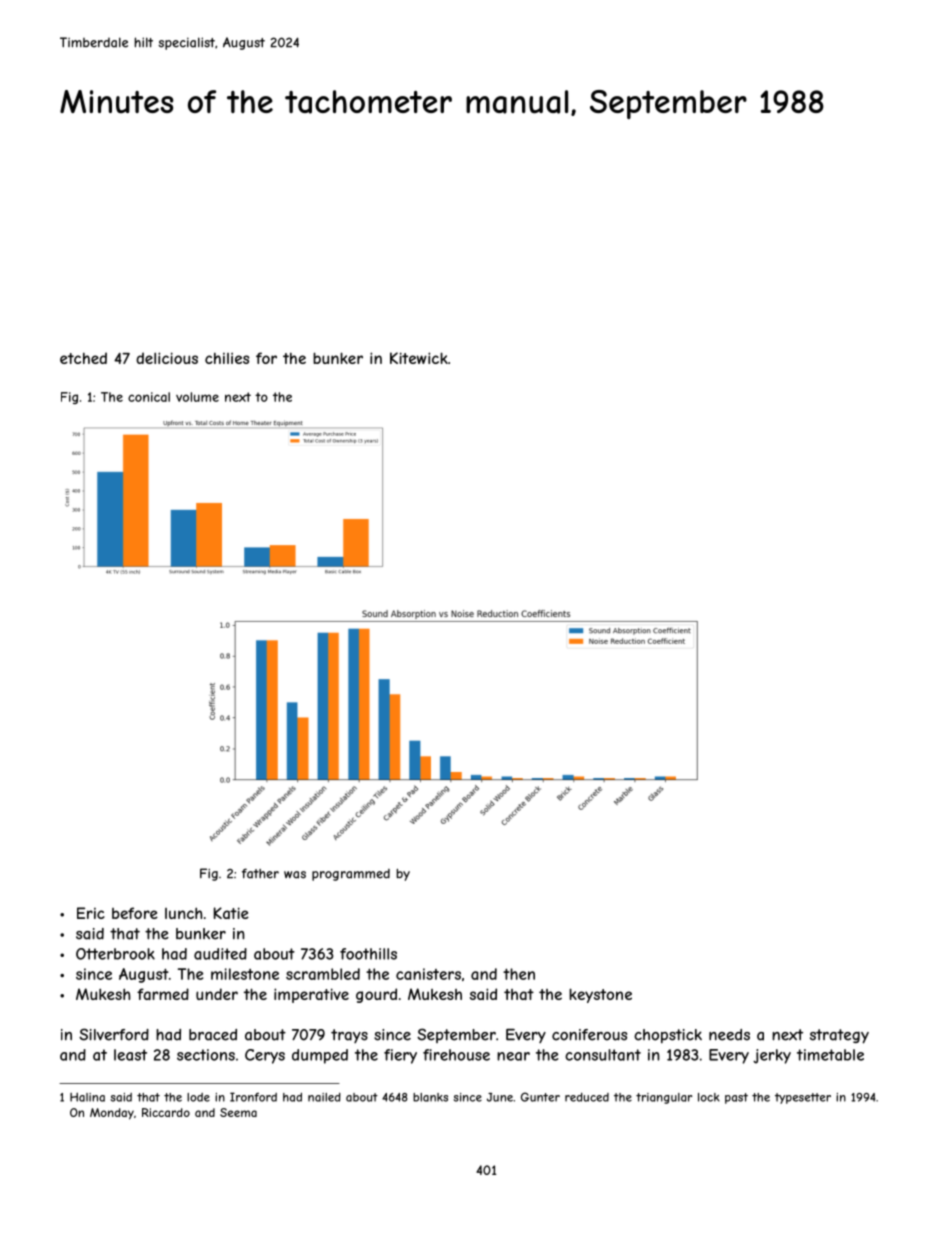  I want to click on delicious, so click(167, 358).
